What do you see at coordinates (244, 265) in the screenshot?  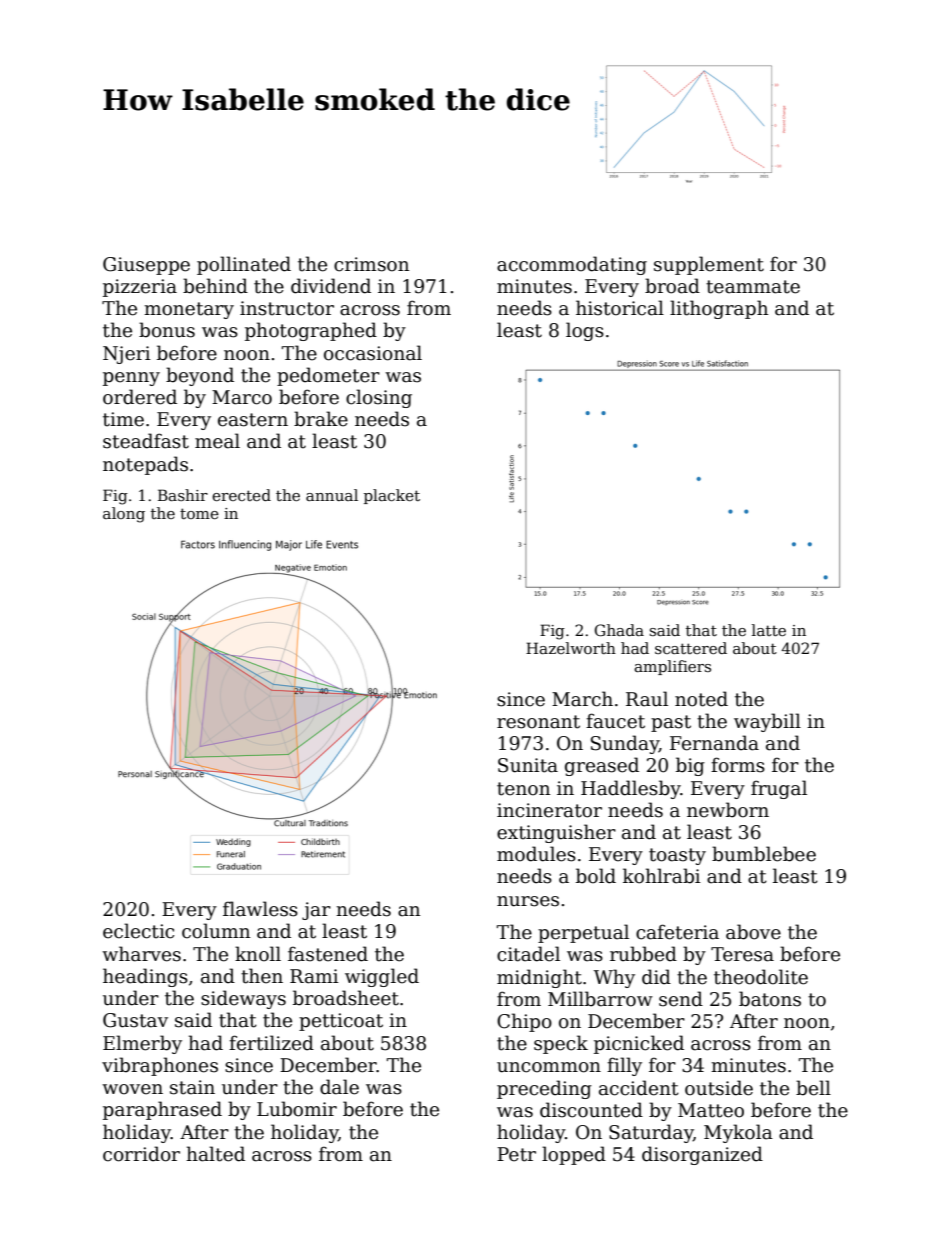 I see `pollinated` at bounding box center [244, 265].
